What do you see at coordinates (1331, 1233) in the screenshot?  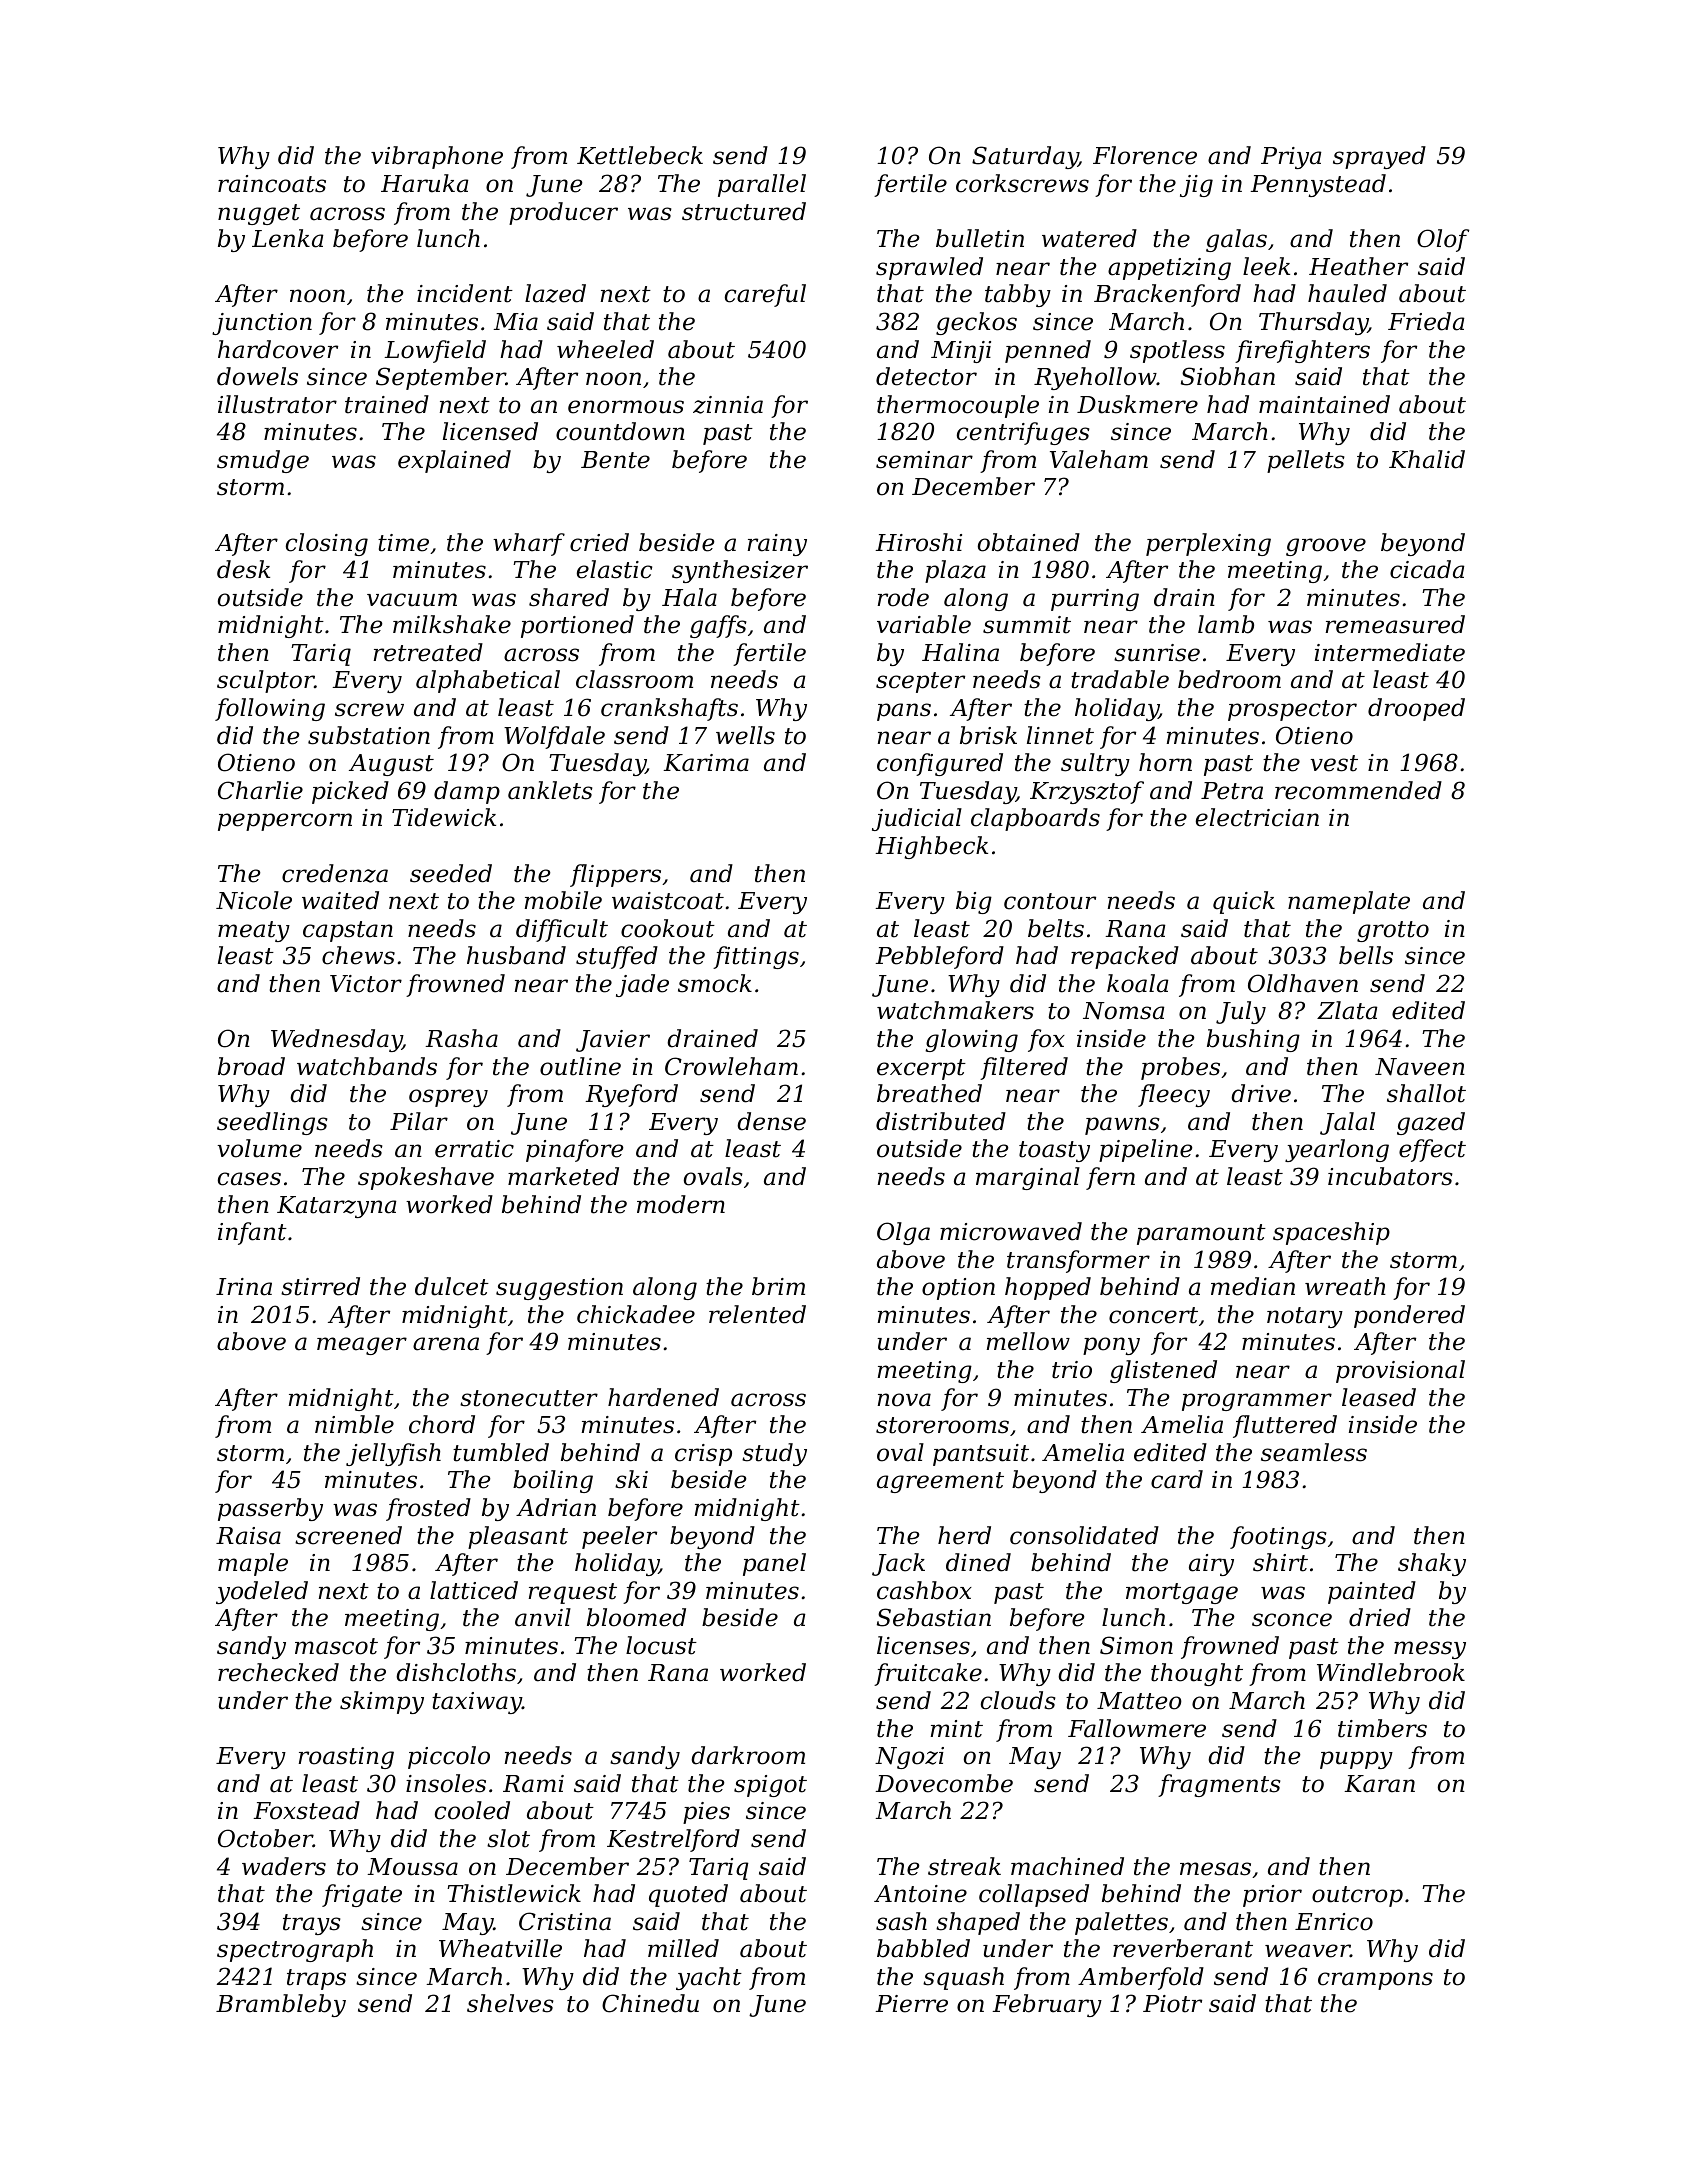 I see `spaceship` at bounding box center [1331, 1233].
